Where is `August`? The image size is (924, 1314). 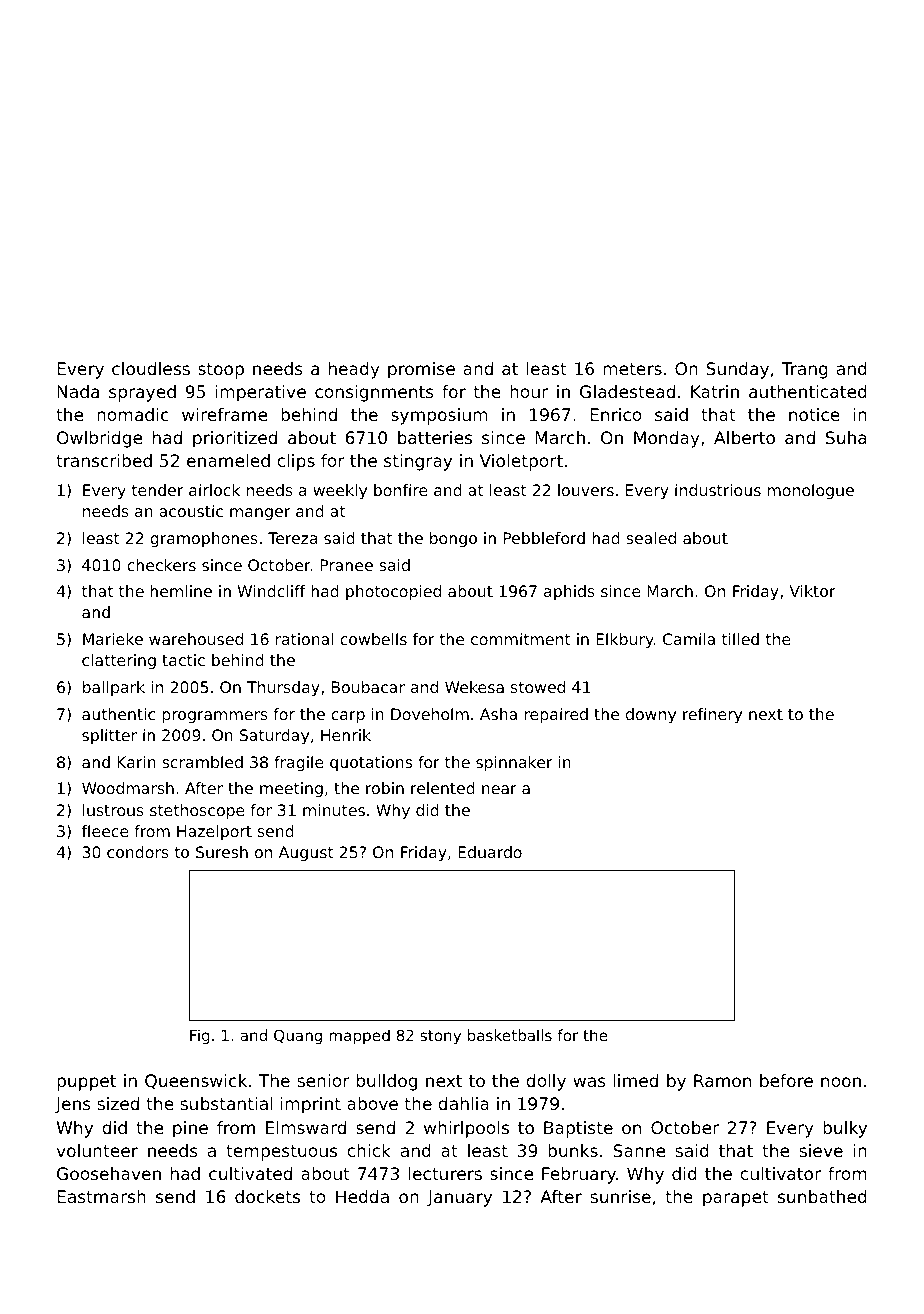
August is located at coordinates (306, 854).
